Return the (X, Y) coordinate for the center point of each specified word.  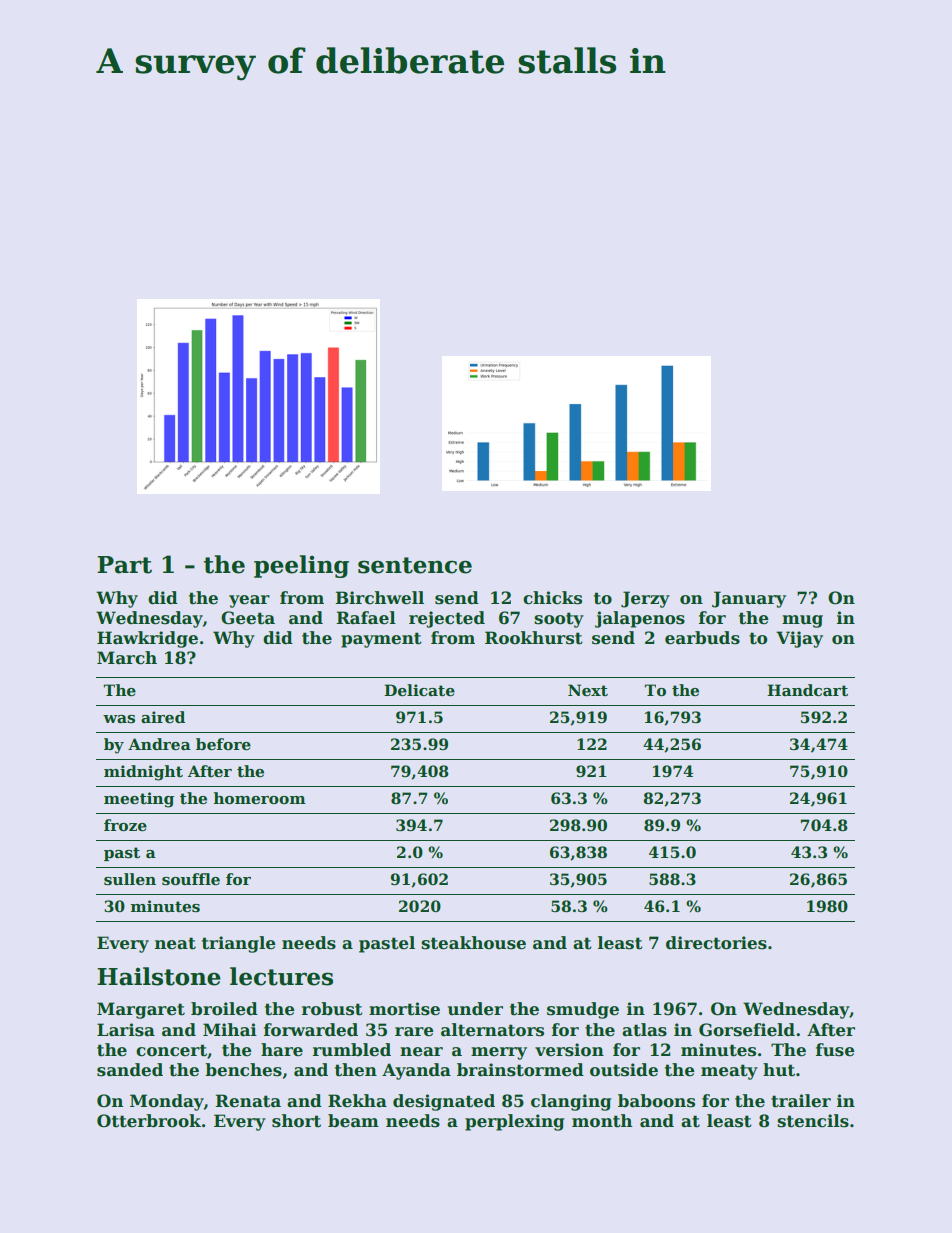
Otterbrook (149, 1121)
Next (588, 690)
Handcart (807, 690)
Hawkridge (147, 639)
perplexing (514, 1122)
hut (779, 1070)
